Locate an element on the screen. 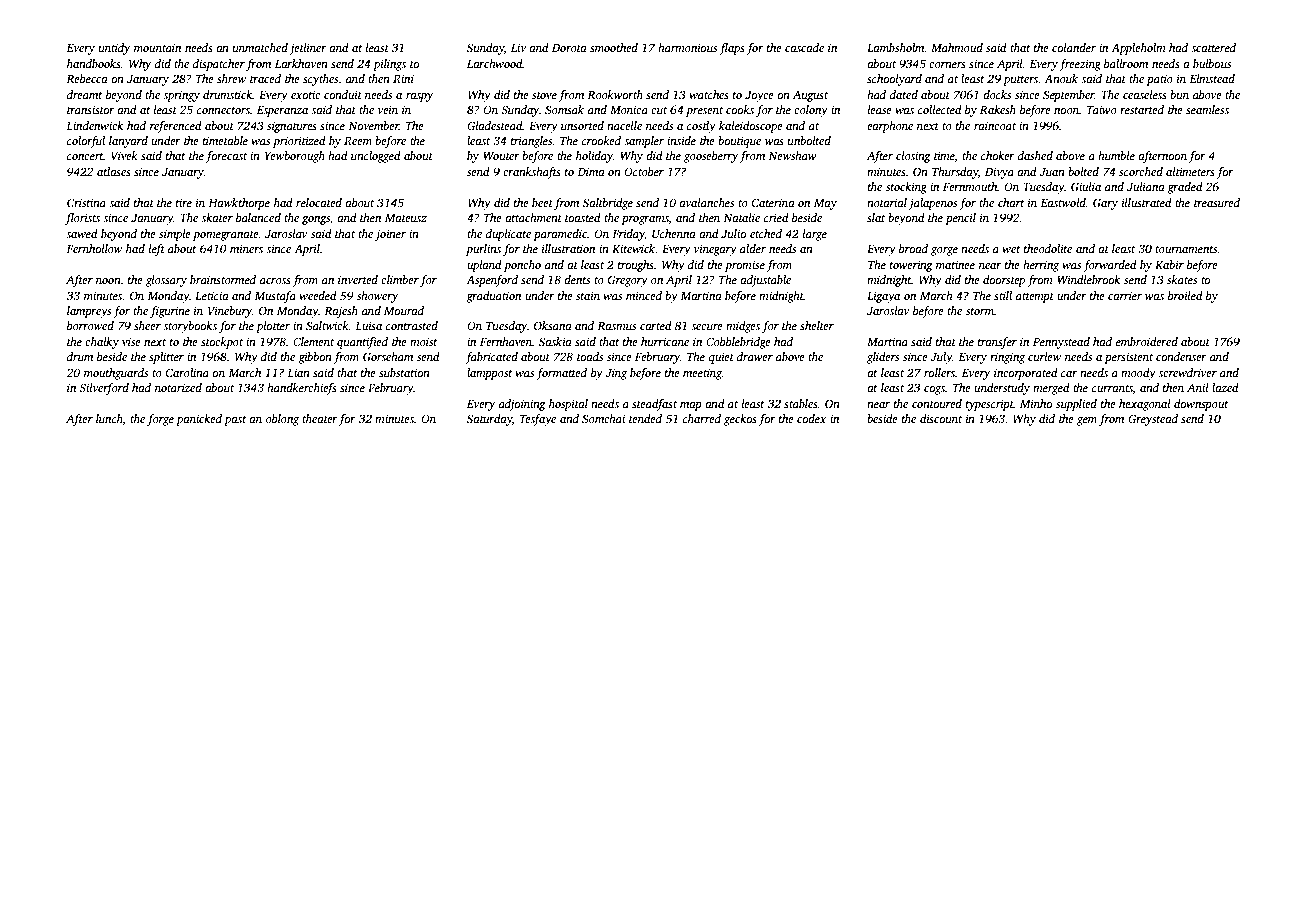 The height and width of the screenshot is (924, 1308). dashed is located at coordinates (1035, 155).
